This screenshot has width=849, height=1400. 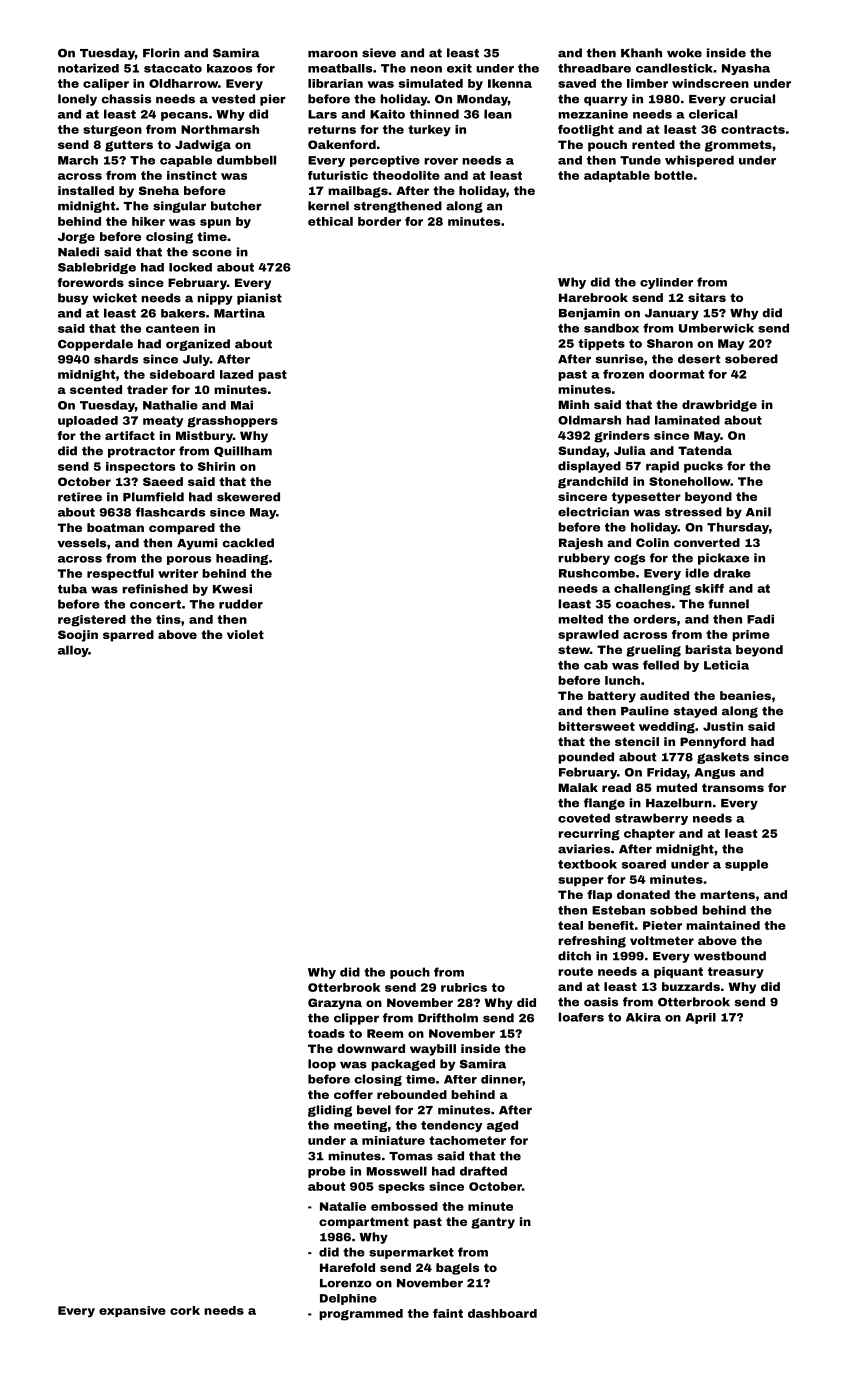 I want to click on Saeed, so click(x=163, y=481).
